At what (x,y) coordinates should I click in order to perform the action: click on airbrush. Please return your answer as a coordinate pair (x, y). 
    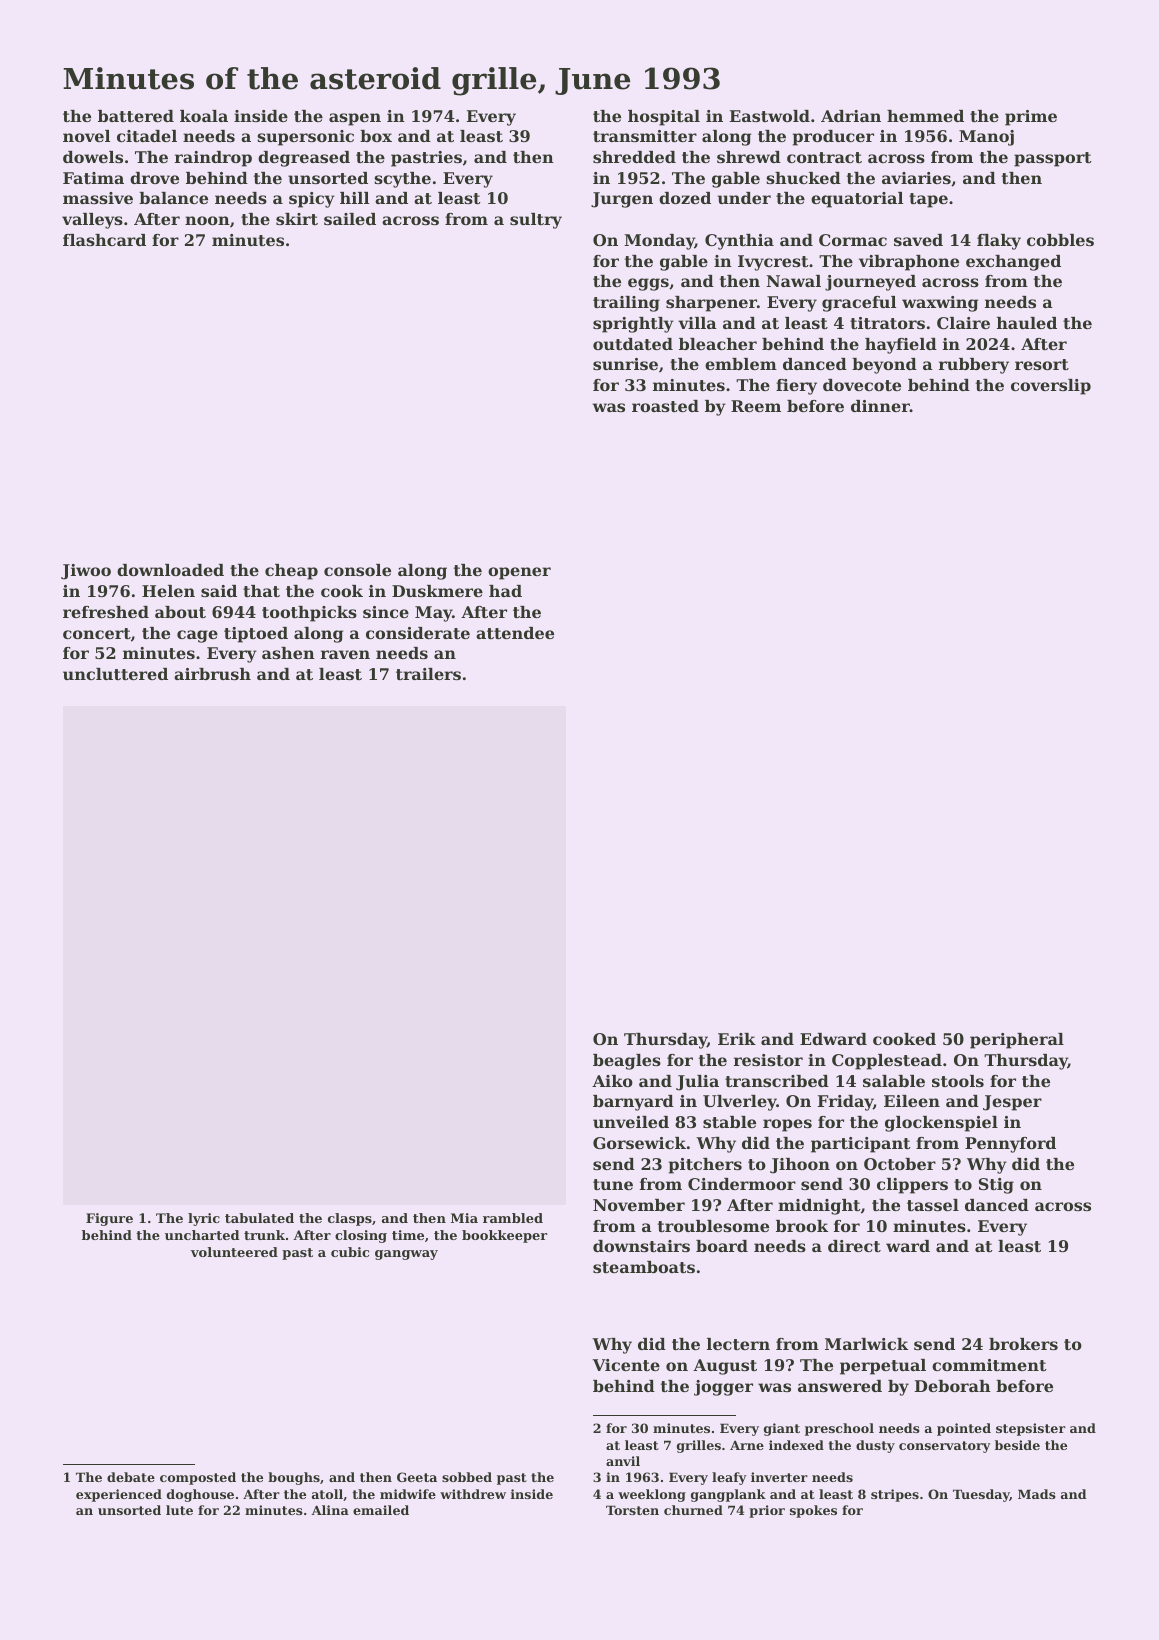
    Looking at the image, I should click on (212, 674).
